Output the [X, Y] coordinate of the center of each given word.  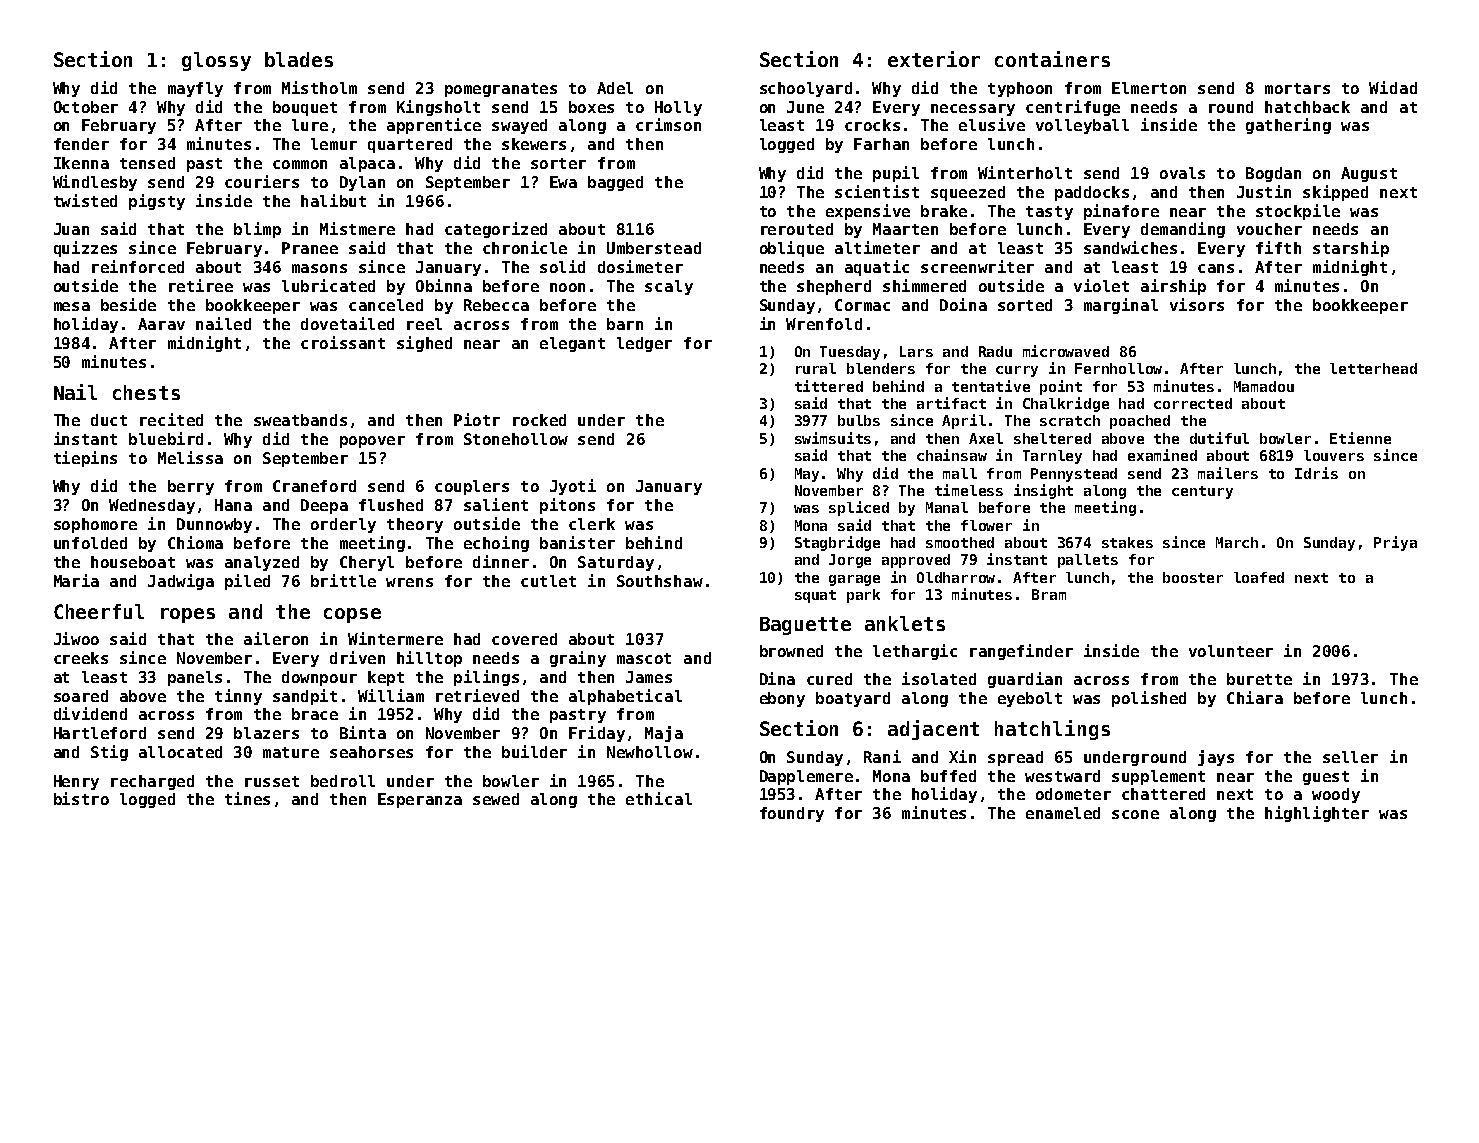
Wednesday [152, 506]
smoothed [960, 542]
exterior [934, 59]
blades [299, 59]
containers [1052, 59]
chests [146, 392]
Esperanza [420, 800]
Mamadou [1264, 386]
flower [986, 525]
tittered [829, 386]
